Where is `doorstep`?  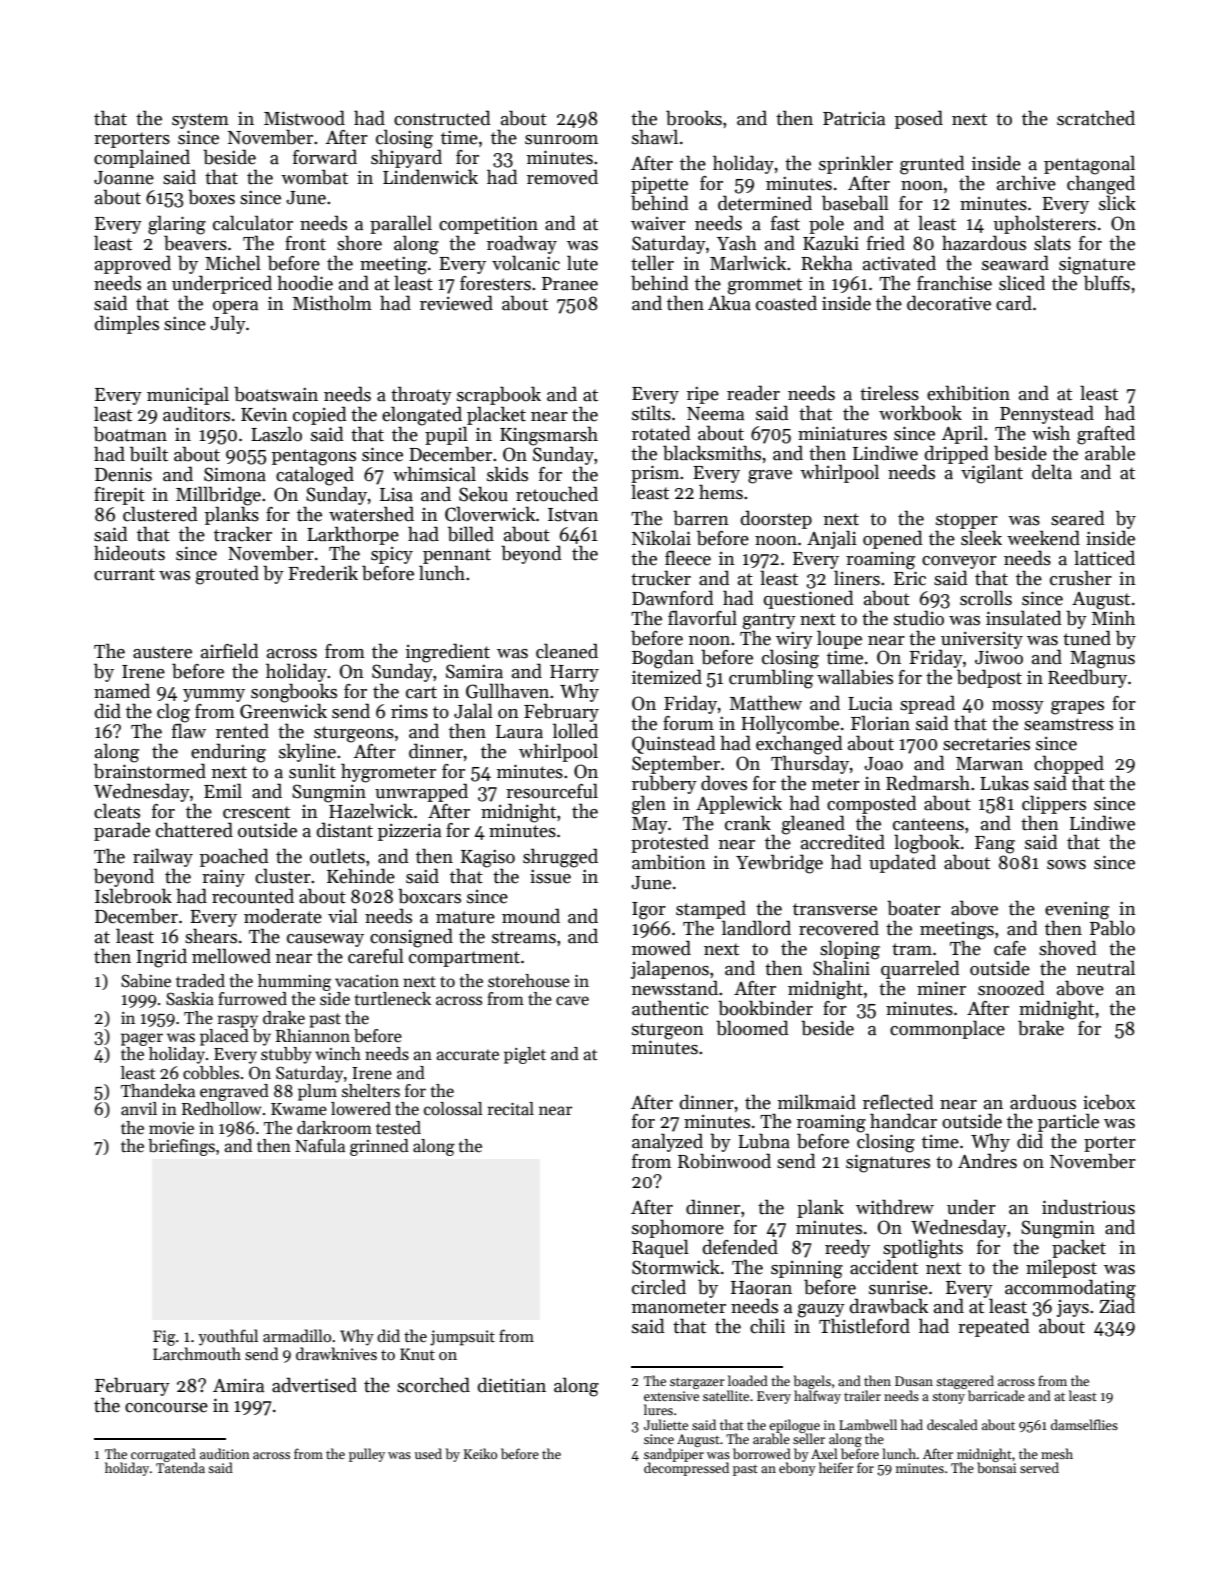
doorstep is located at coordinates (776, 519).
